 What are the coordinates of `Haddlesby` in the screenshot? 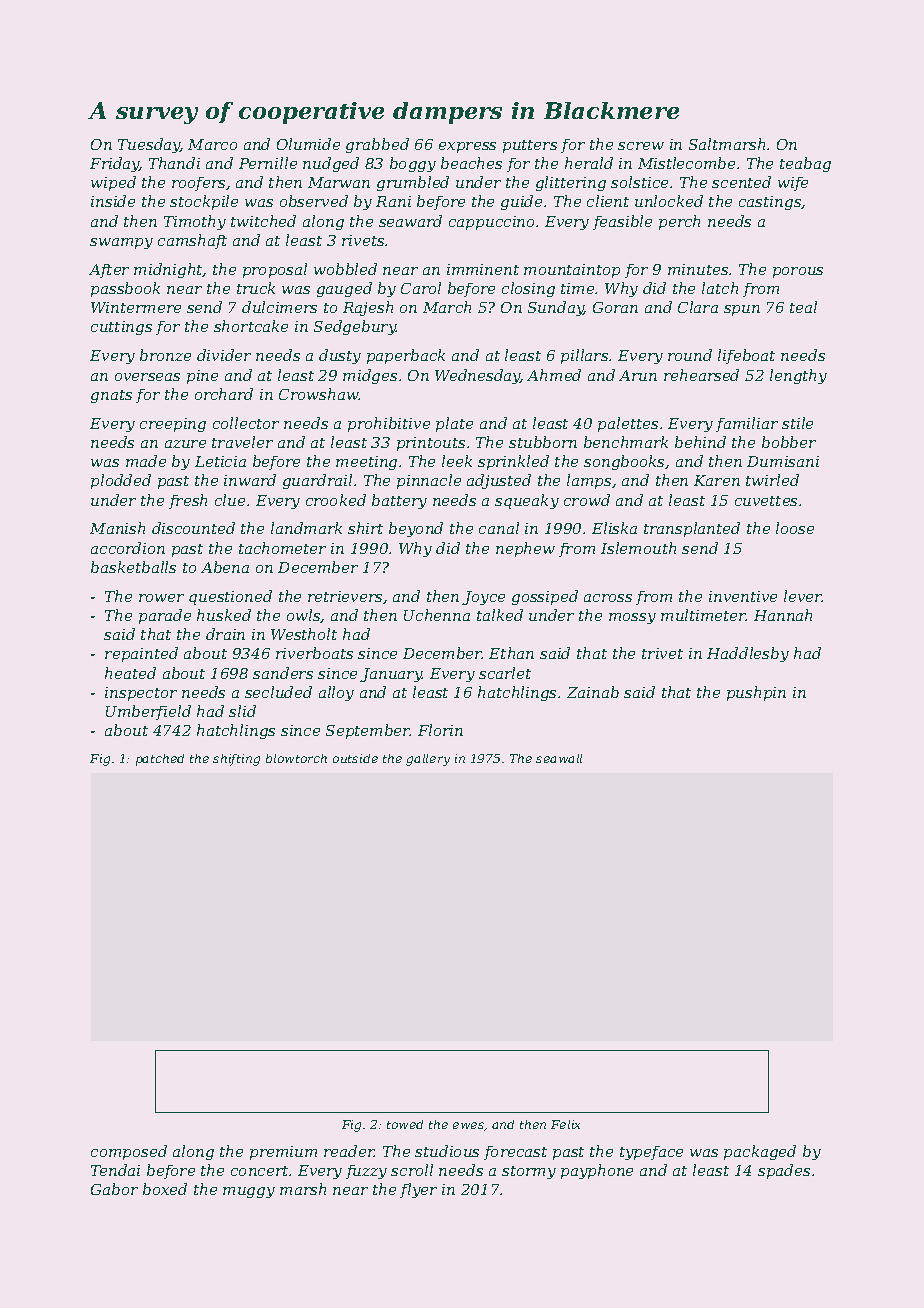 It's located at (748, 654).
